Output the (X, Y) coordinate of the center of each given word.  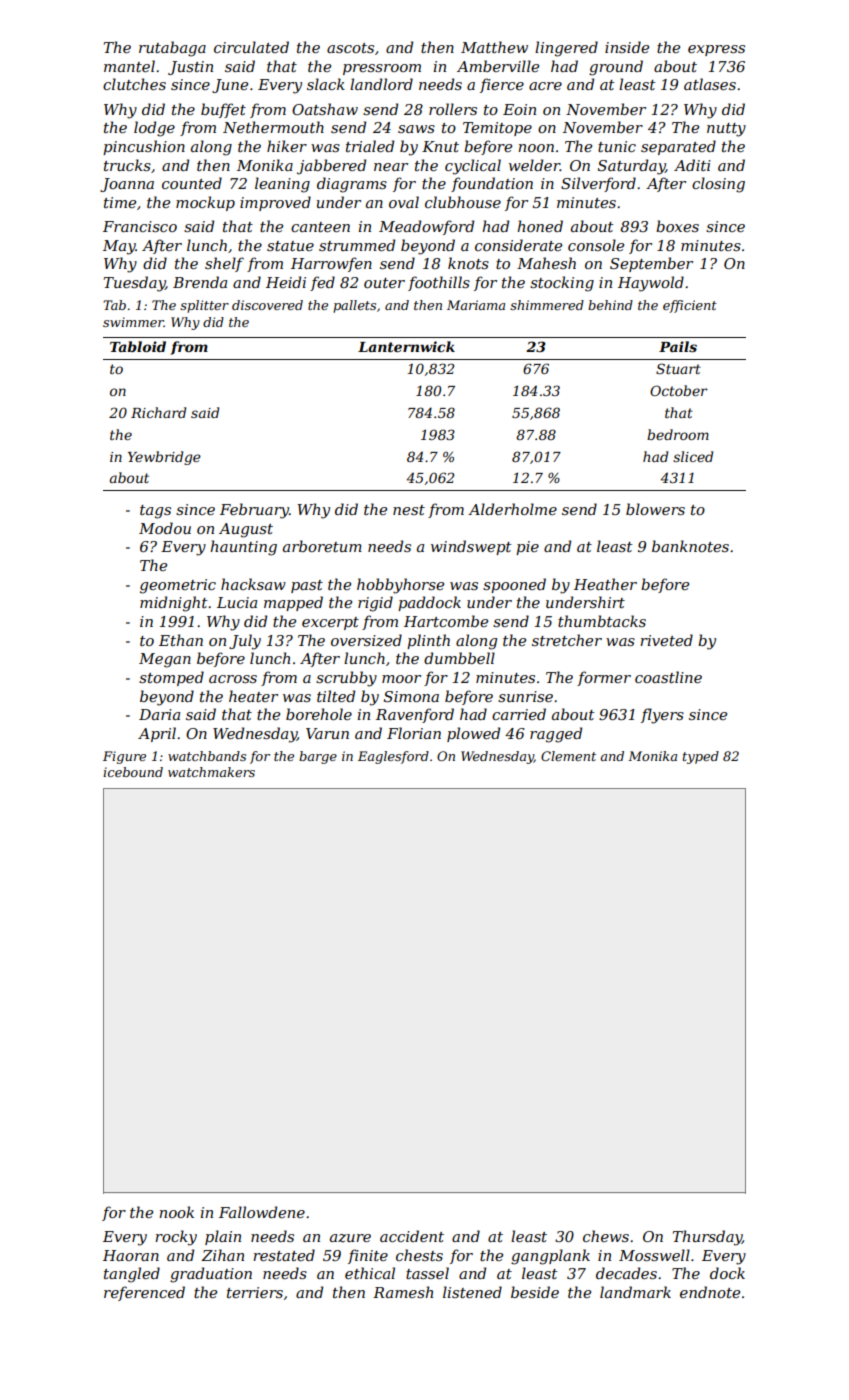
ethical (370, 1273)
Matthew (494, 47)
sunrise (525, 696)
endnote (710, 1292)
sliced (693, 456)
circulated (251, 47)
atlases (710, 84)
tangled (132, 1275)
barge (318, 757)
